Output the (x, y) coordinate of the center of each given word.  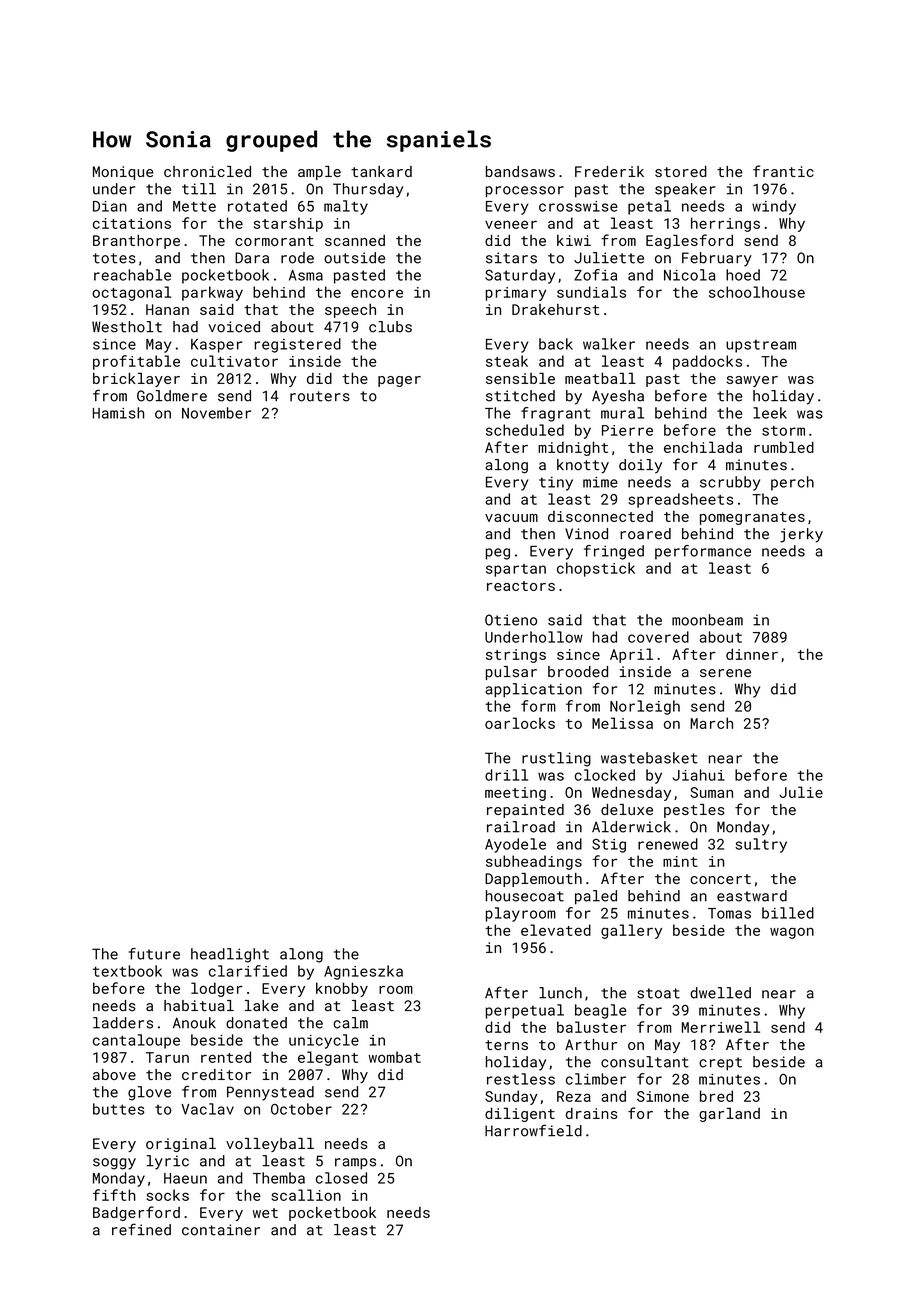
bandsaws (520, 171)
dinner (752, 654)
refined (141, 1229)
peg (498, 554)
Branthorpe (136, 242)
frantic (783, 171)
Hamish (118, 413)
